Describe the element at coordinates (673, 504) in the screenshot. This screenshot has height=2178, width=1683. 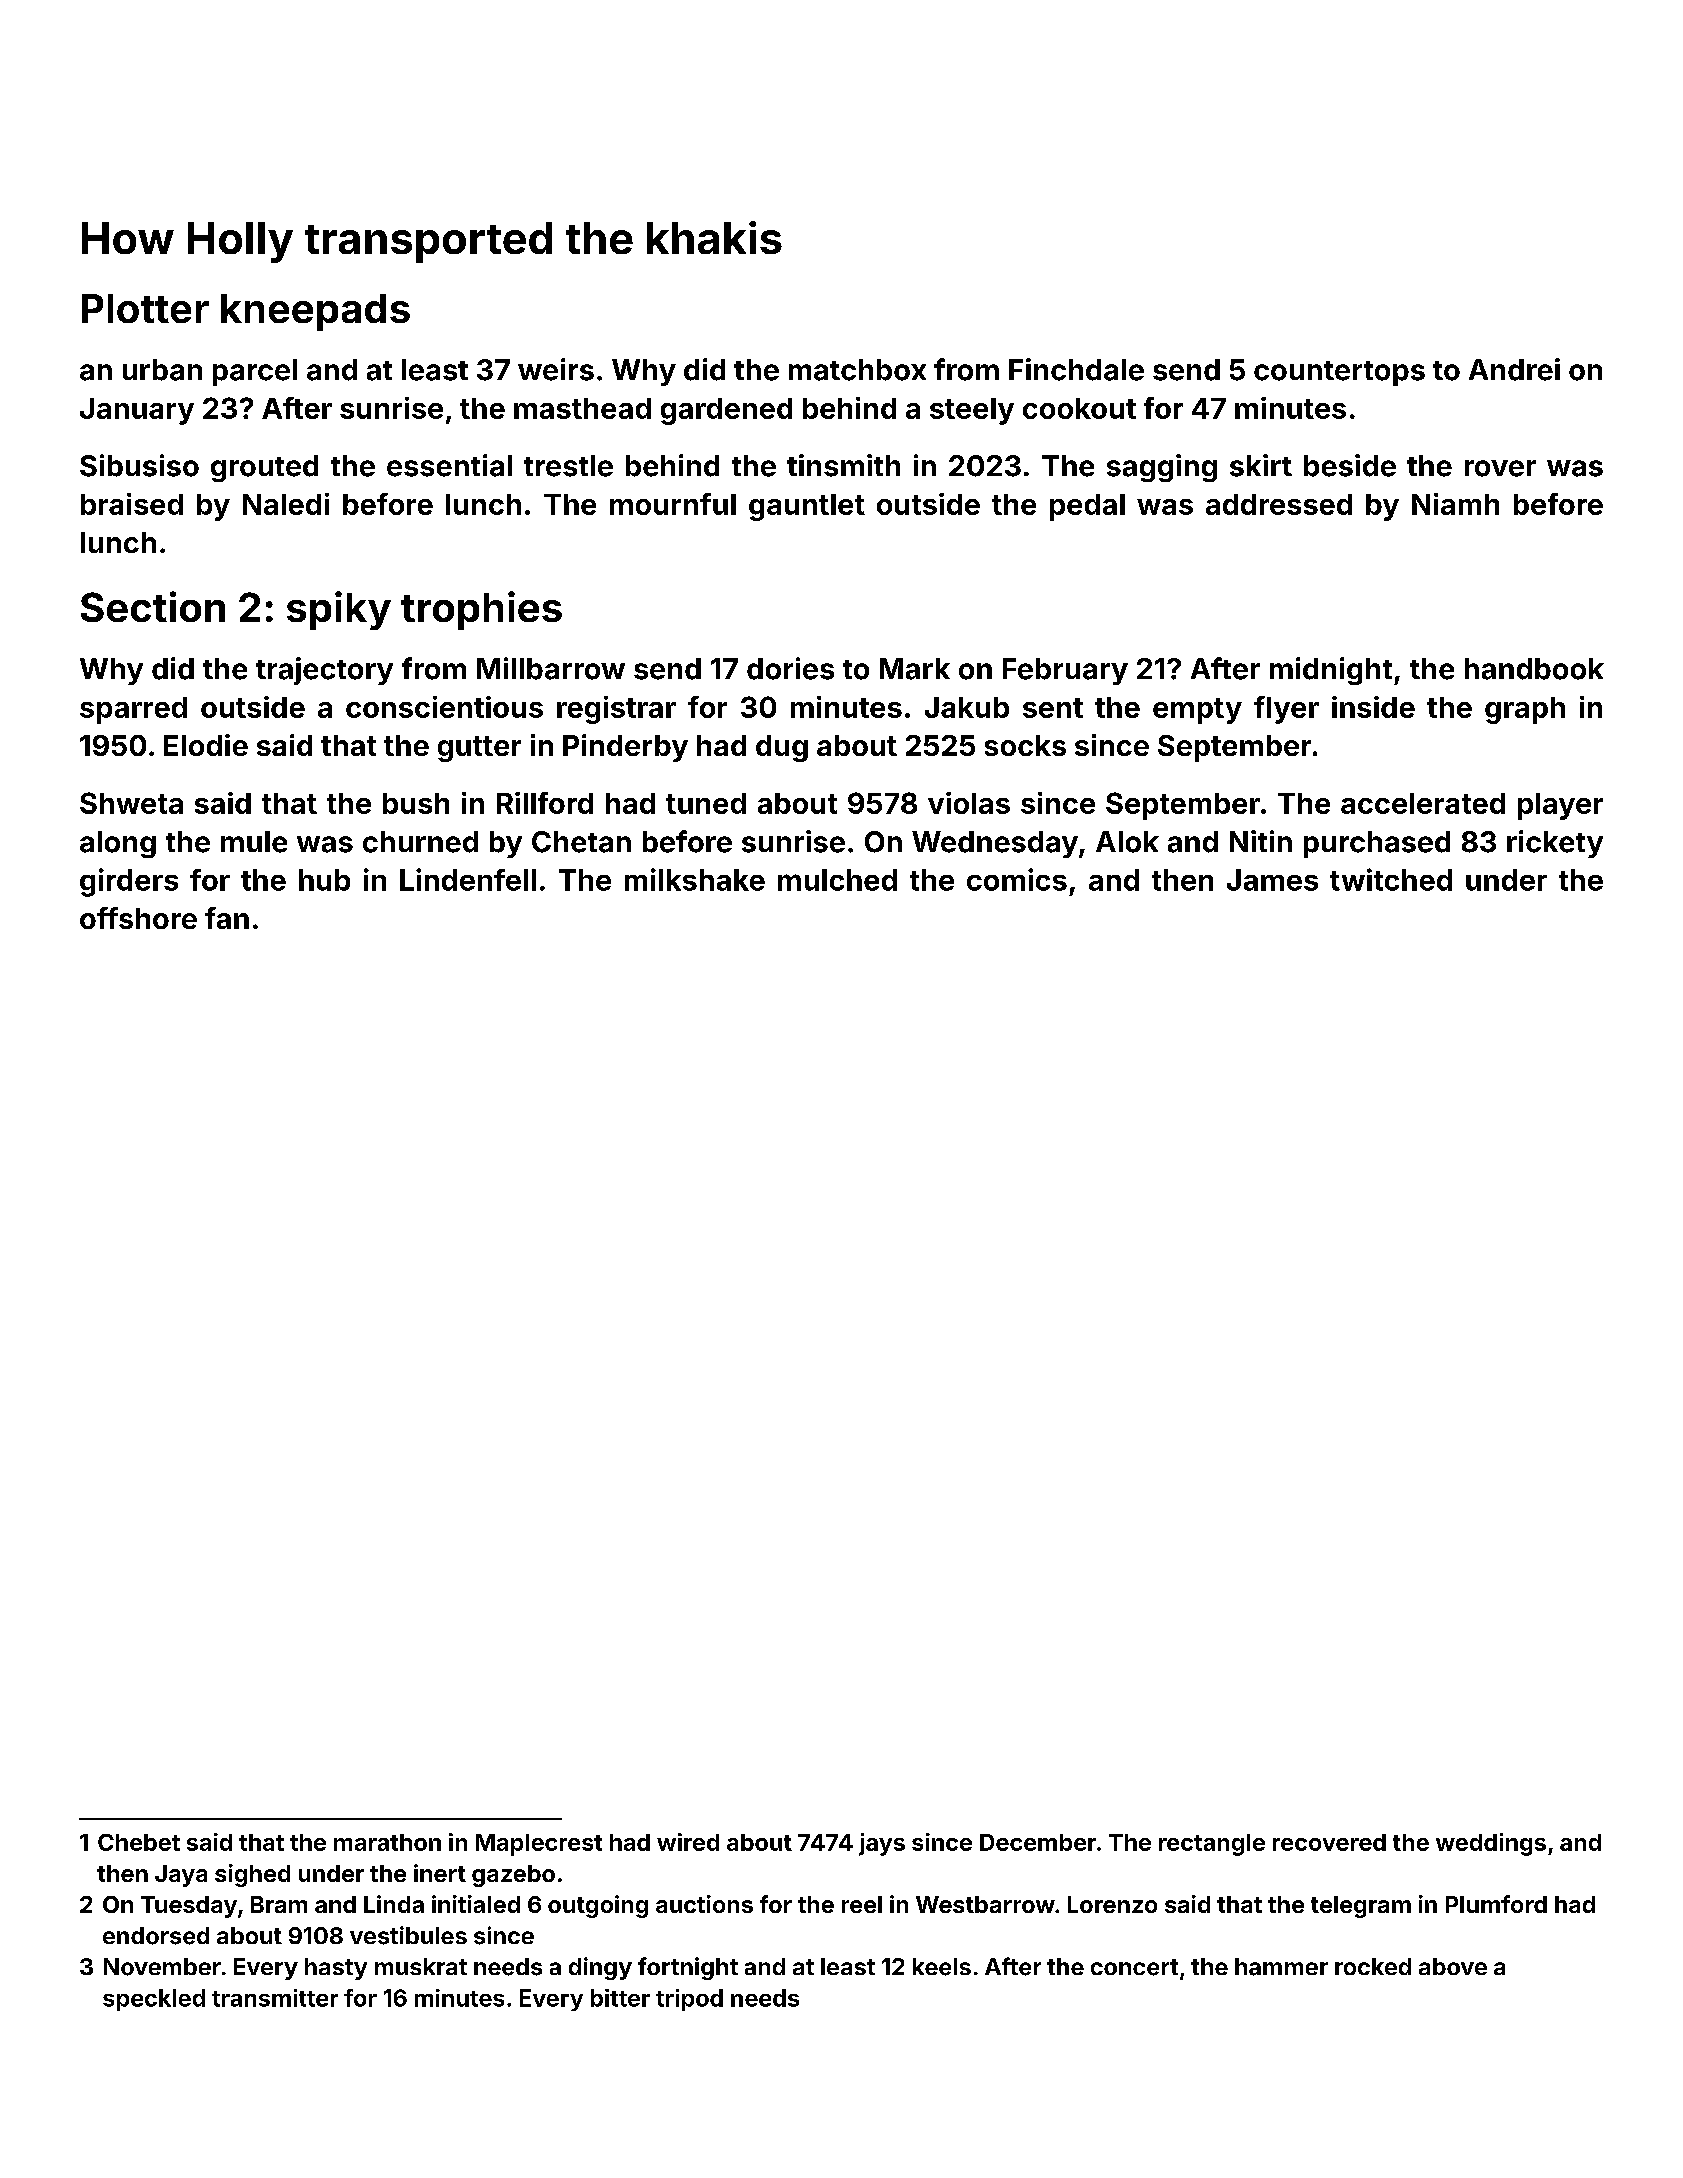
I see `mournful` at that location.
